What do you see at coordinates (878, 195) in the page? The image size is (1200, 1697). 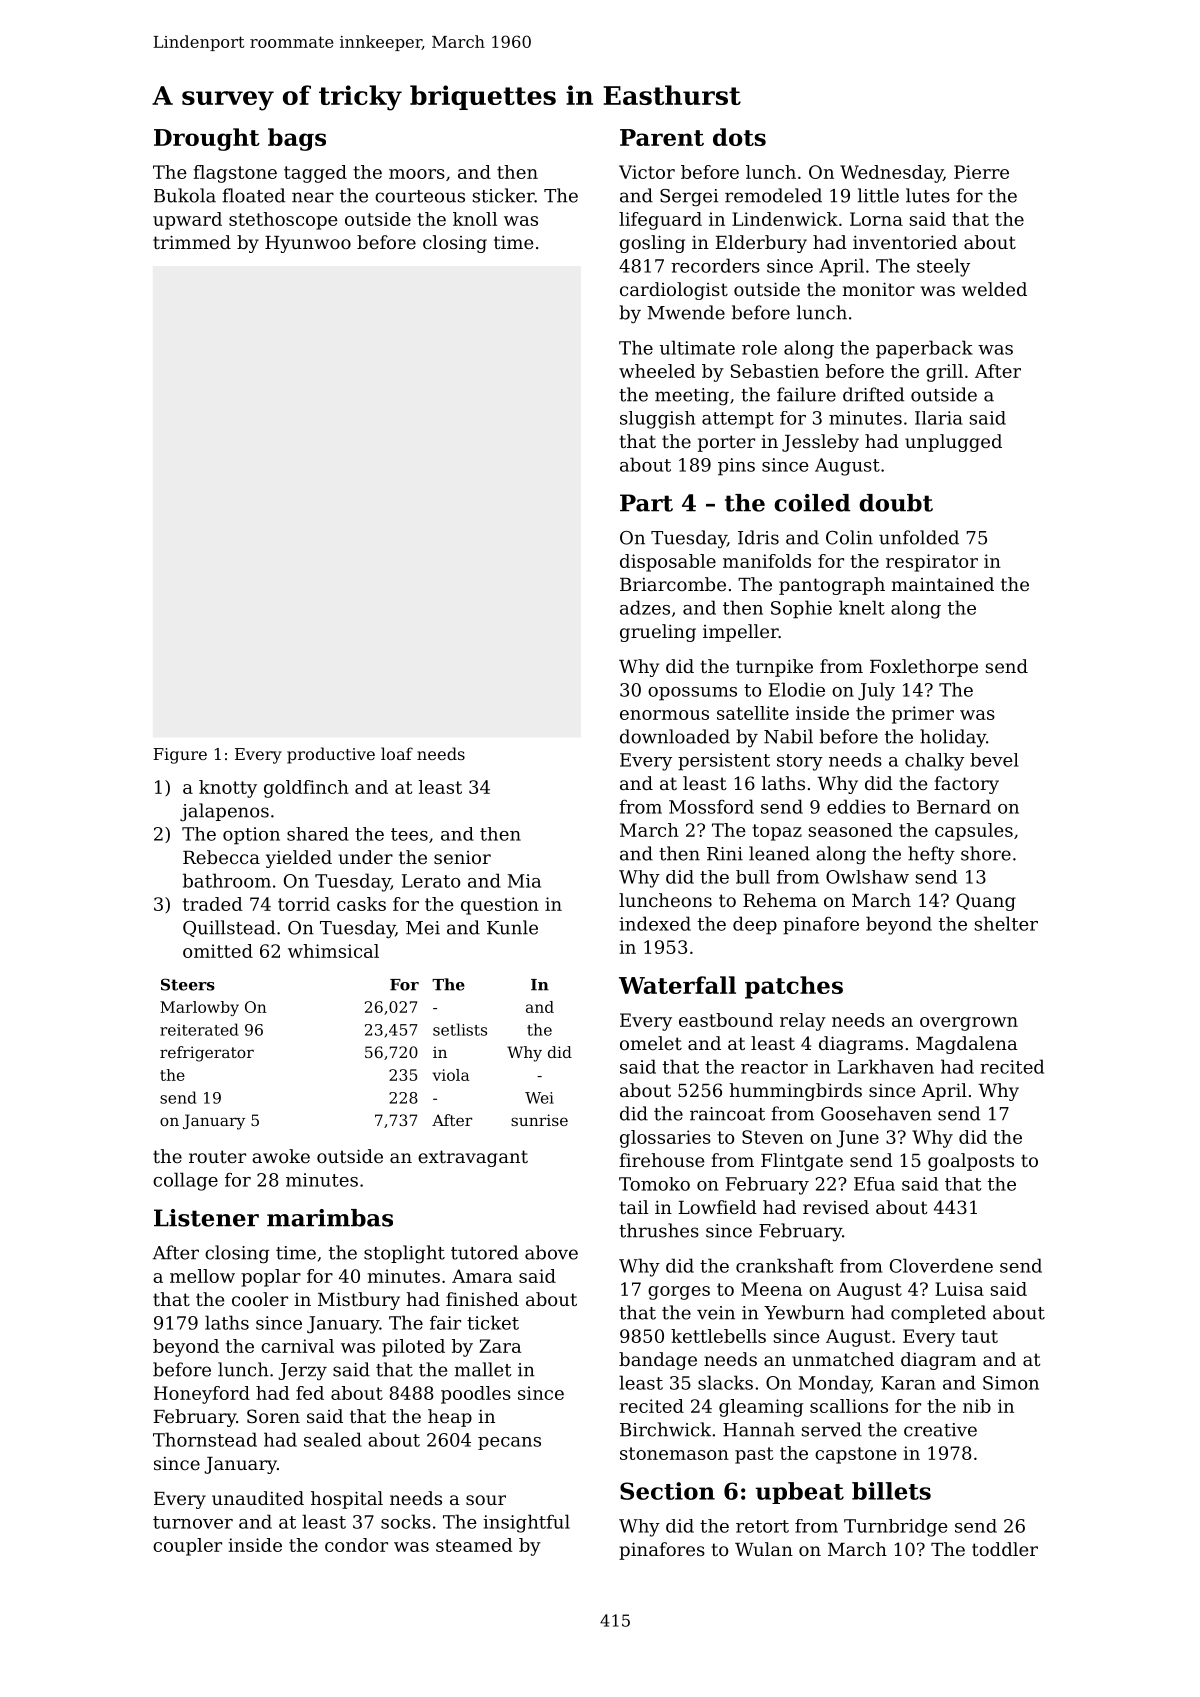 I see `little` at bounding box center [878, 195].
